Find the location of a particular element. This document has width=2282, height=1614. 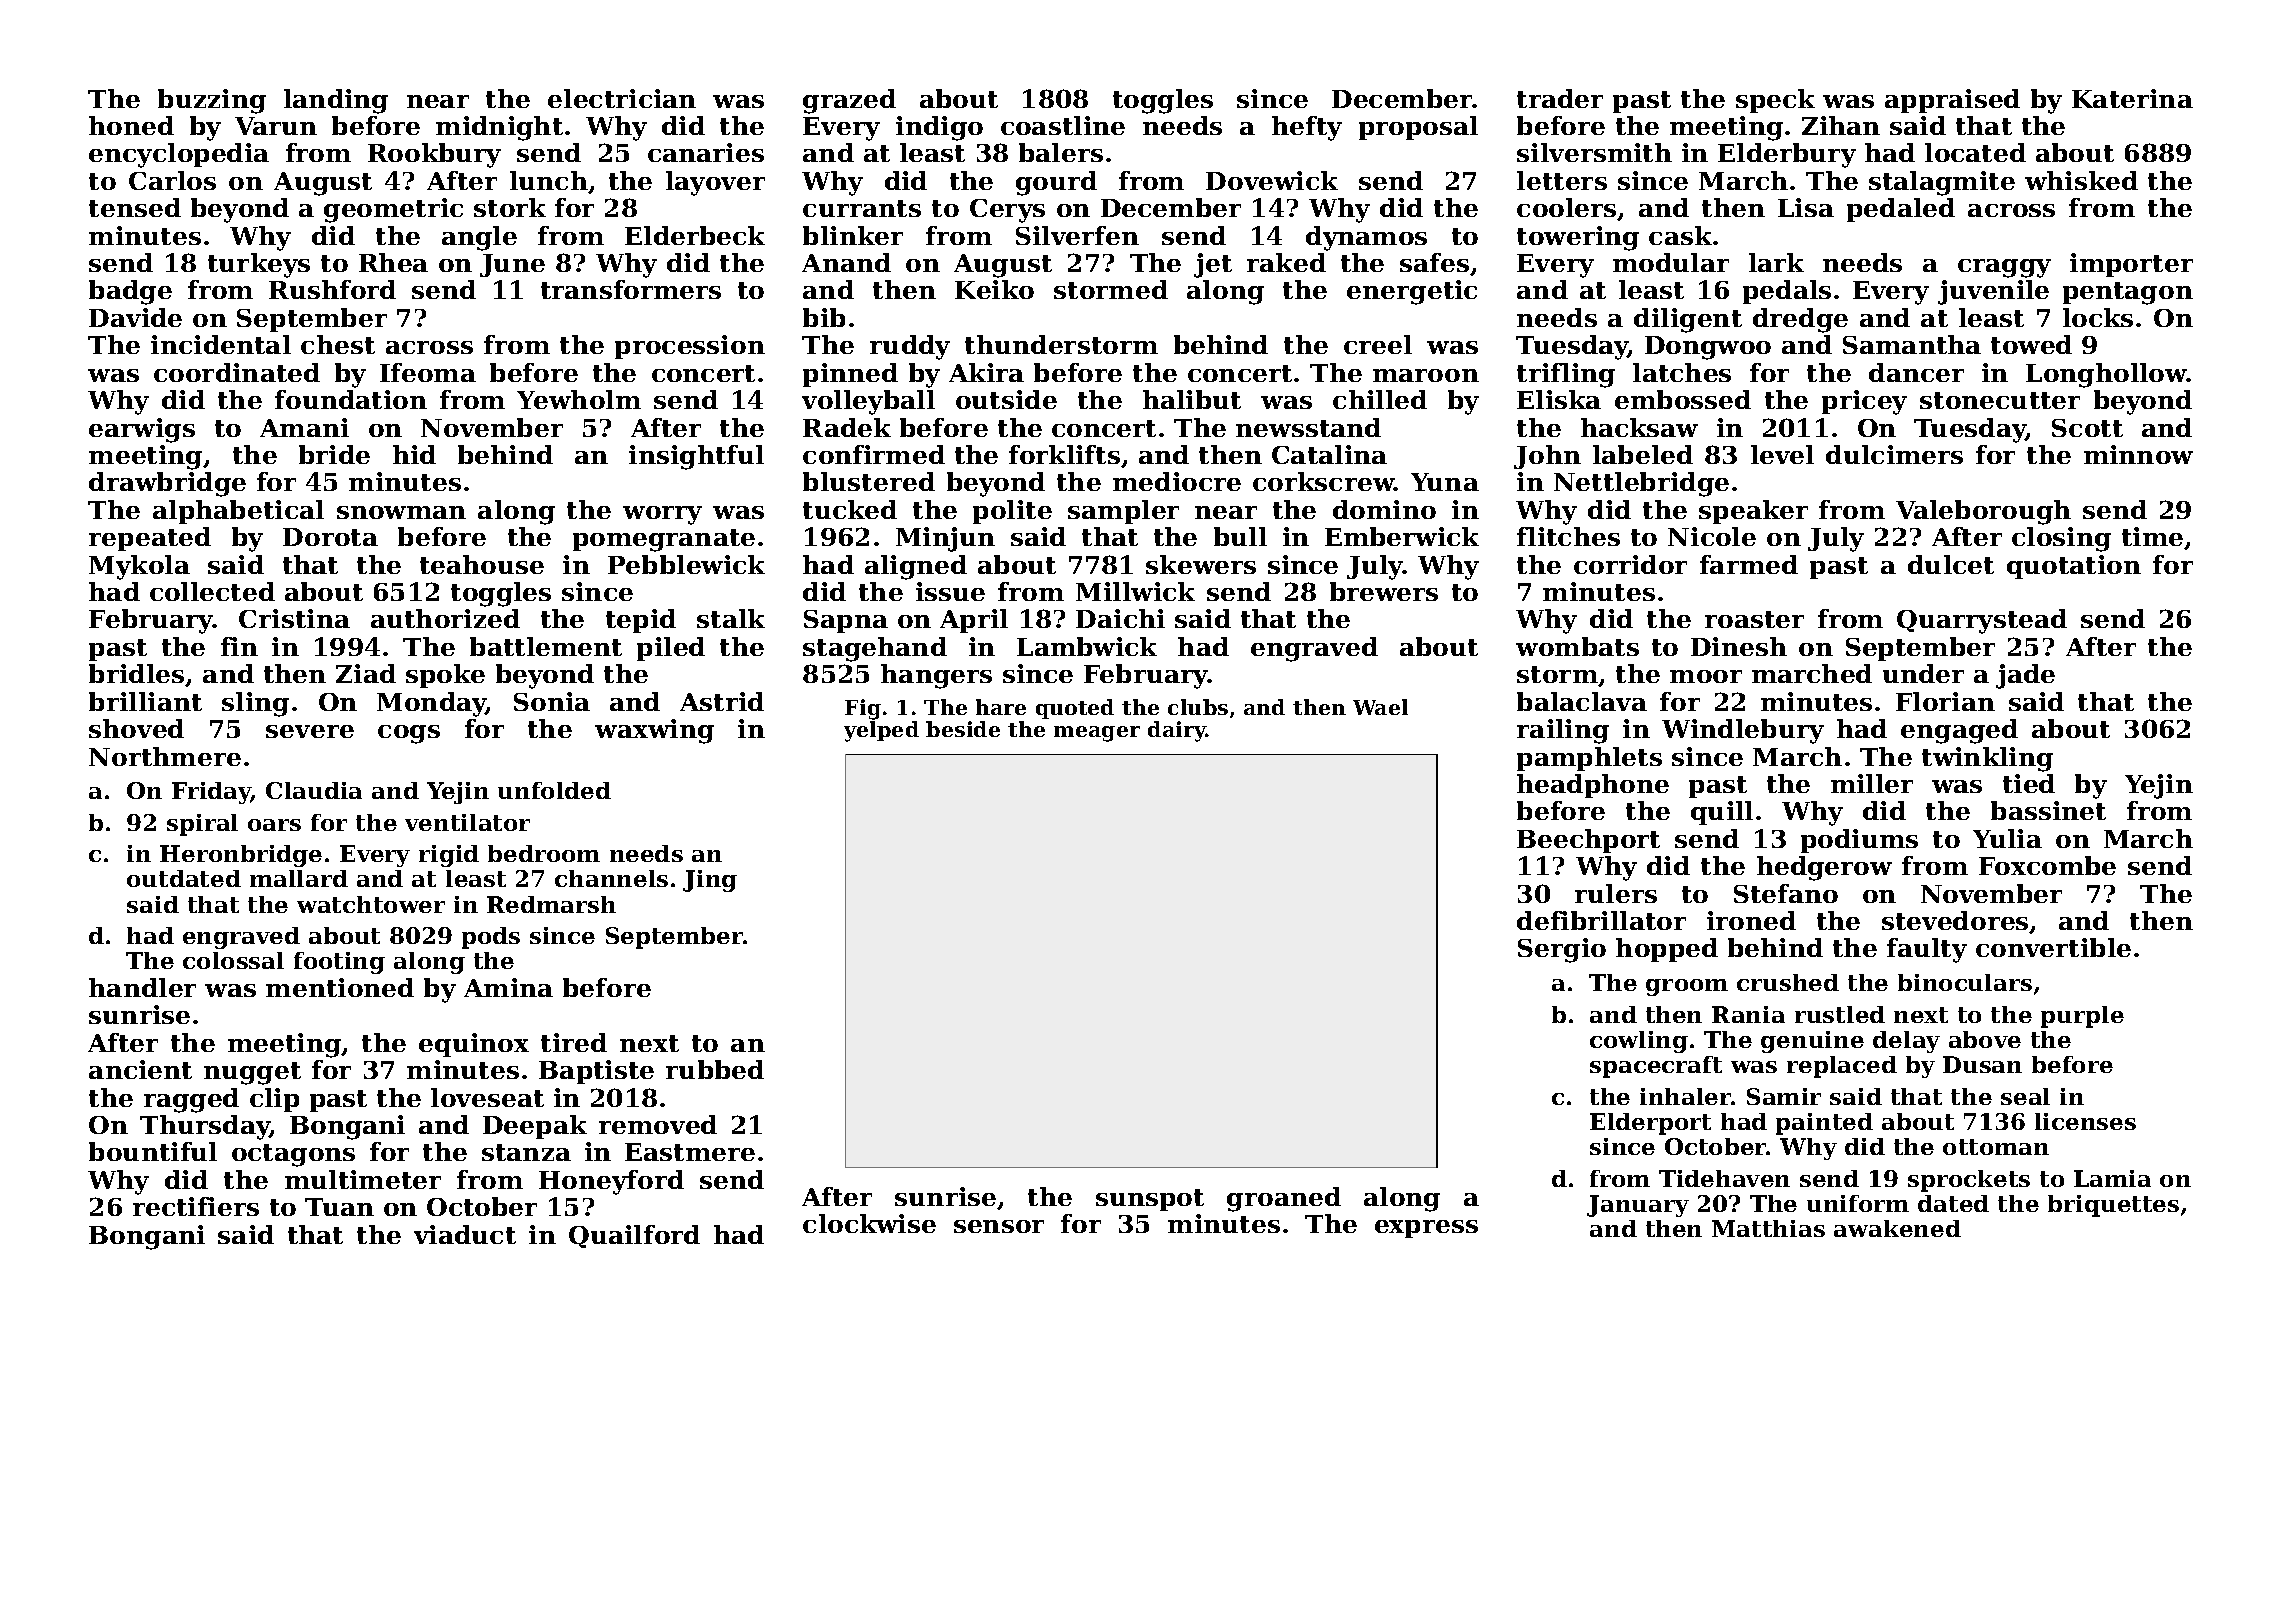

Jing is located at coordinates (710, 881).
